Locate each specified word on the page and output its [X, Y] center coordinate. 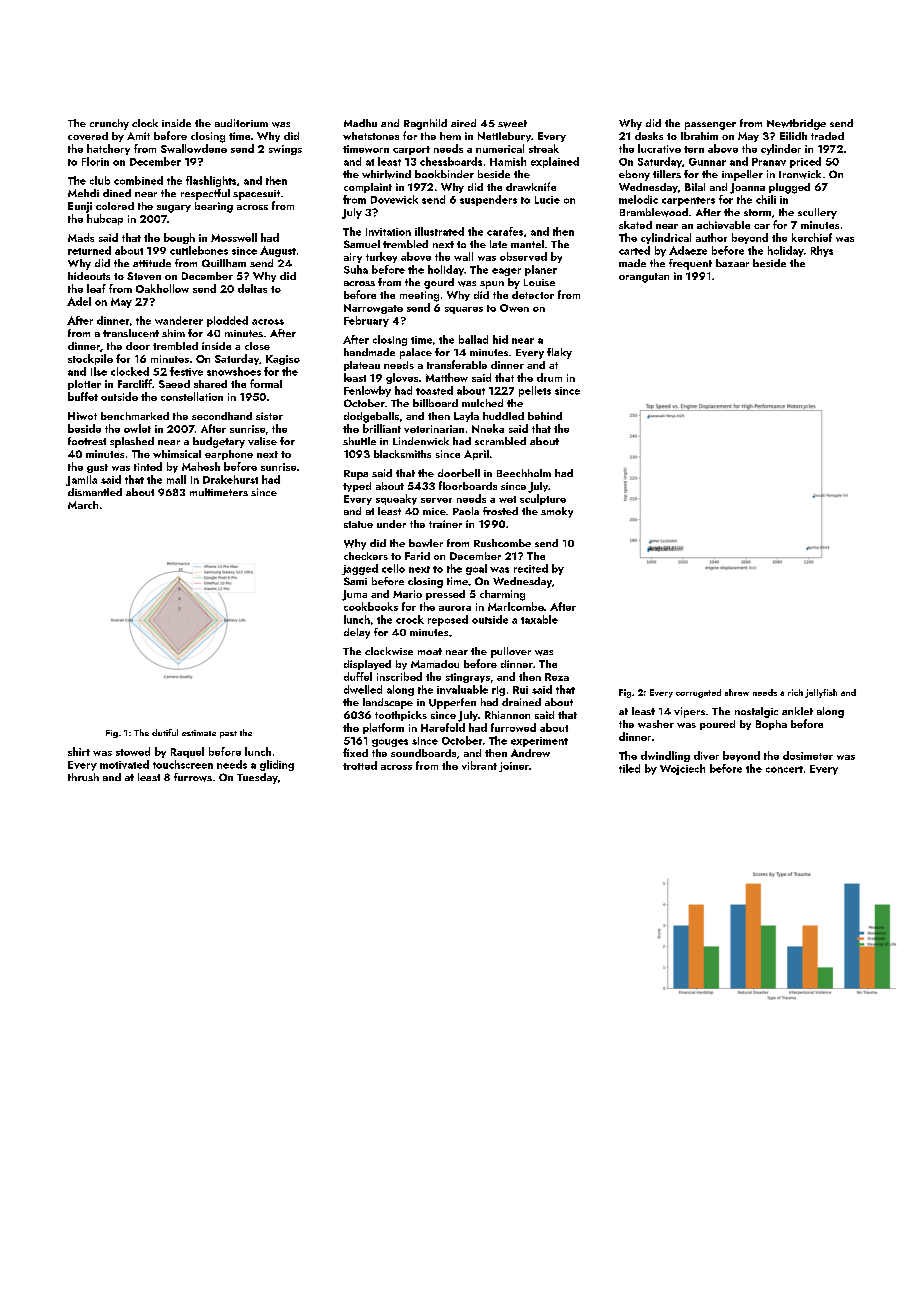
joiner [514, 767]
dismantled [95, 492]
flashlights [211, 181]
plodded [227, 321]
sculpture [543, 499]
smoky [557, 512]
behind [545, 416]
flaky [559, 353]
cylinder [781, 149]
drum [549, 377]
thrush [83, 777]
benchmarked [135, 416]
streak [544, 148]
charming [502, 595]
